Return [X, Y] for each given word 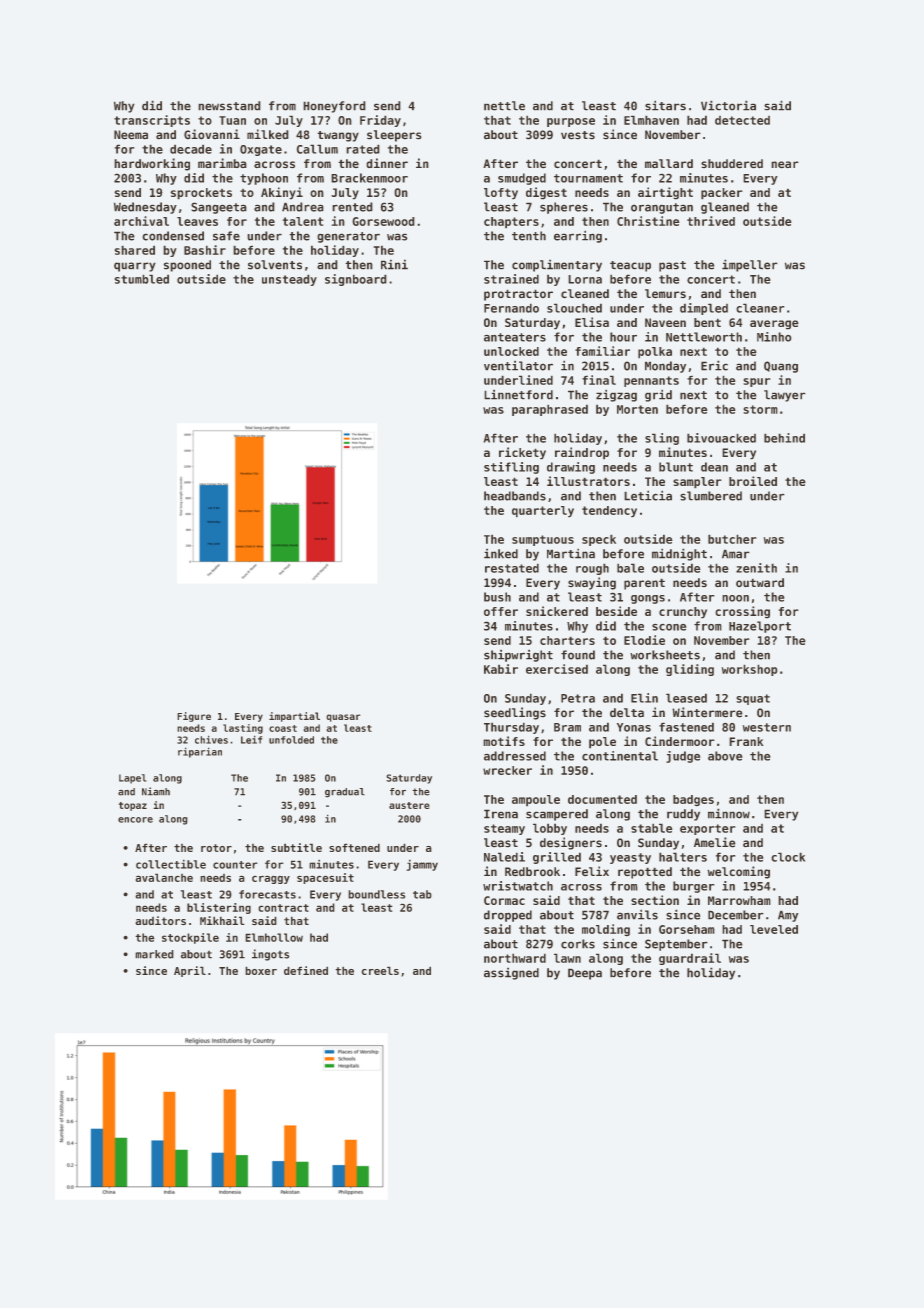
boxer [261, 970]
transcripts [152, 121]
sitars [665, 105]
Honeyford [334, 107]
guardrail [690, 959]
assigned [511, 973]
